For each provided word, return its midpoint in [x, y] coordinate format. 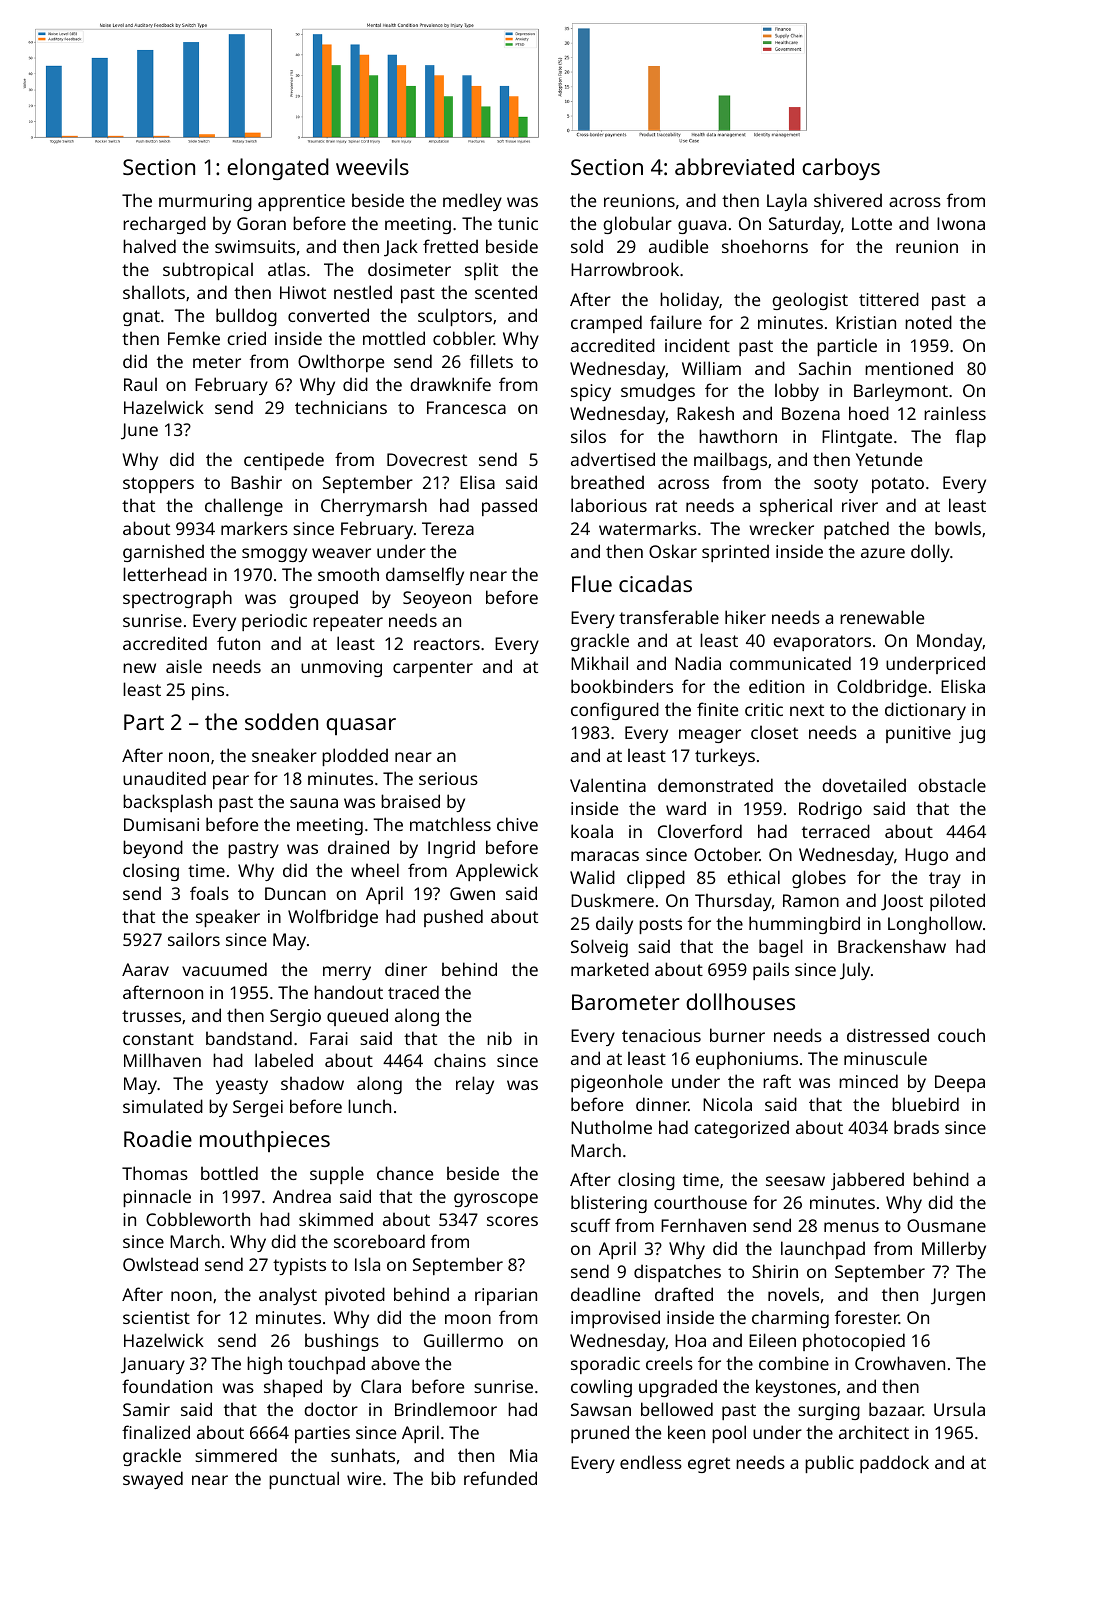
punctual [304, 1480]
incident [697, 345]
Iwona [961, 223]
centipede [284, 461]
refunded [500, 1478]
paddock [894, 1464]
